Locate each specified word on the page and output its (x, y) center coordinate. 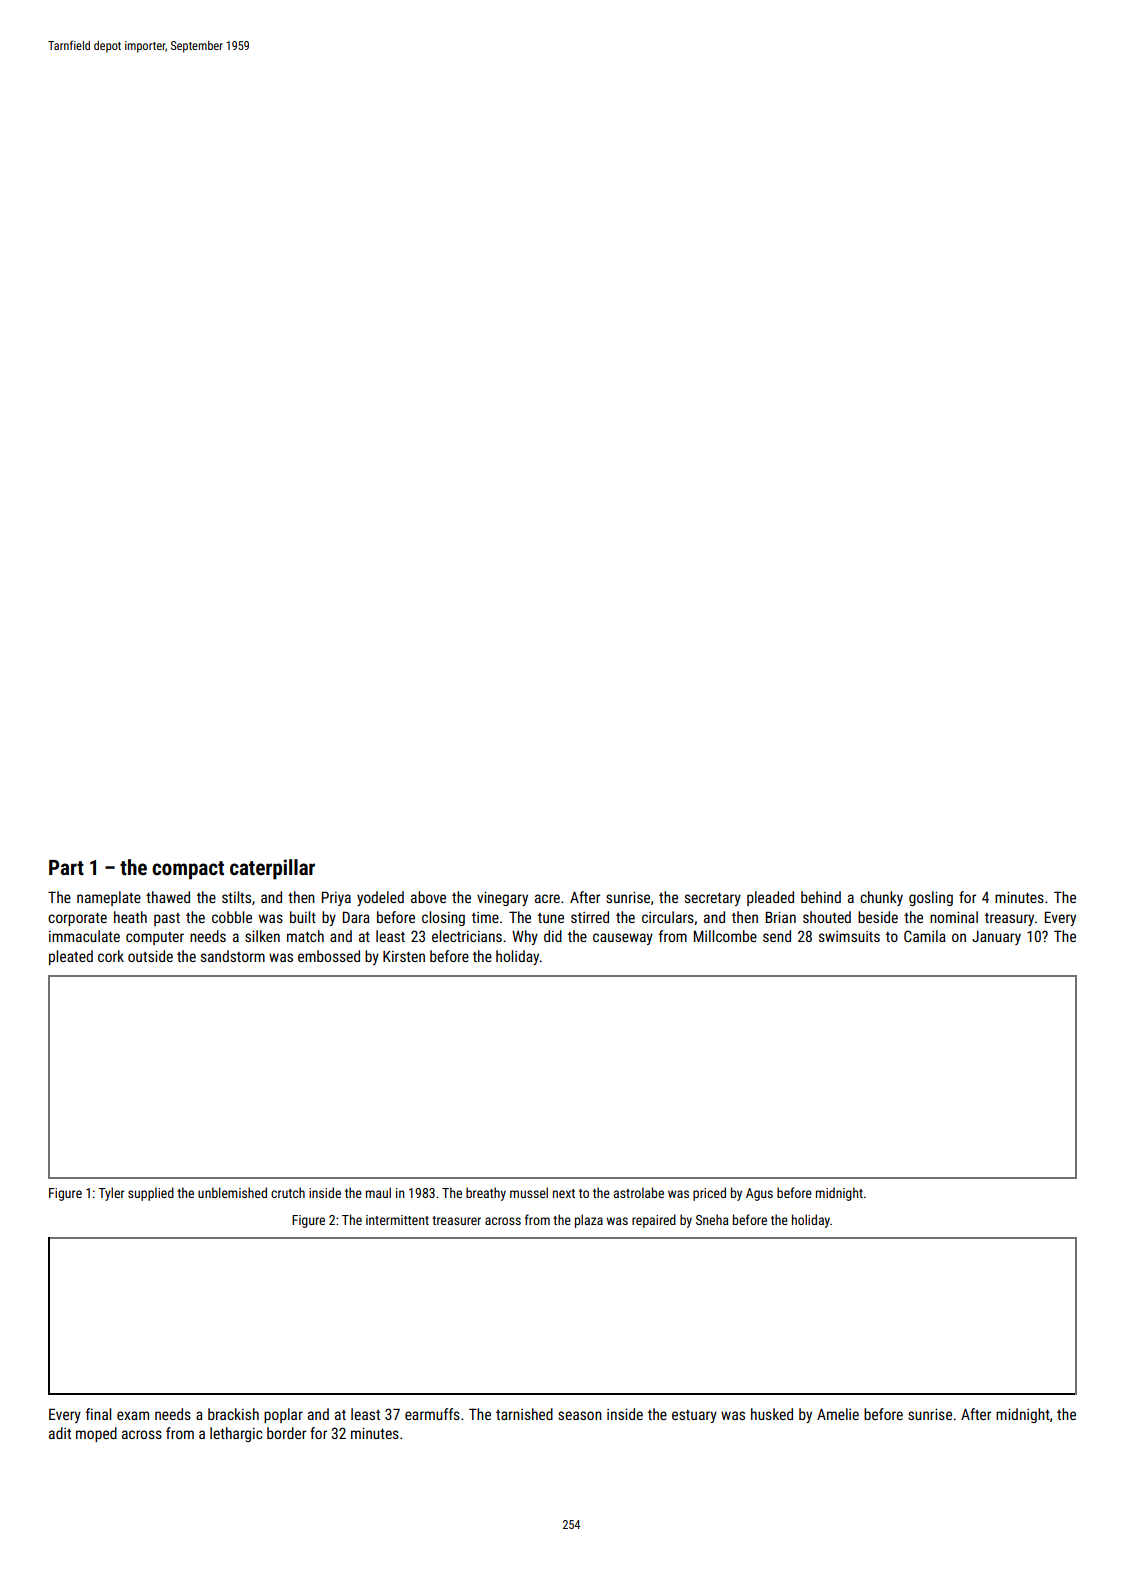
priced (709, 1194)
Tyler (111, 1194)
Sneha (712, 1219)
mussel (529, 1192)
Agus (759, 1194)
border (286, 1433)
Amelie (838, 1414)
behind (821, 897)
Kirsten (404, 956)
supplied (151, 1194)
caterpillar (272, 869)
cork (111, 956)
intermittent (397, 1220)
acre (547, 898)
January (996, 938)
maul (378, 1192)
